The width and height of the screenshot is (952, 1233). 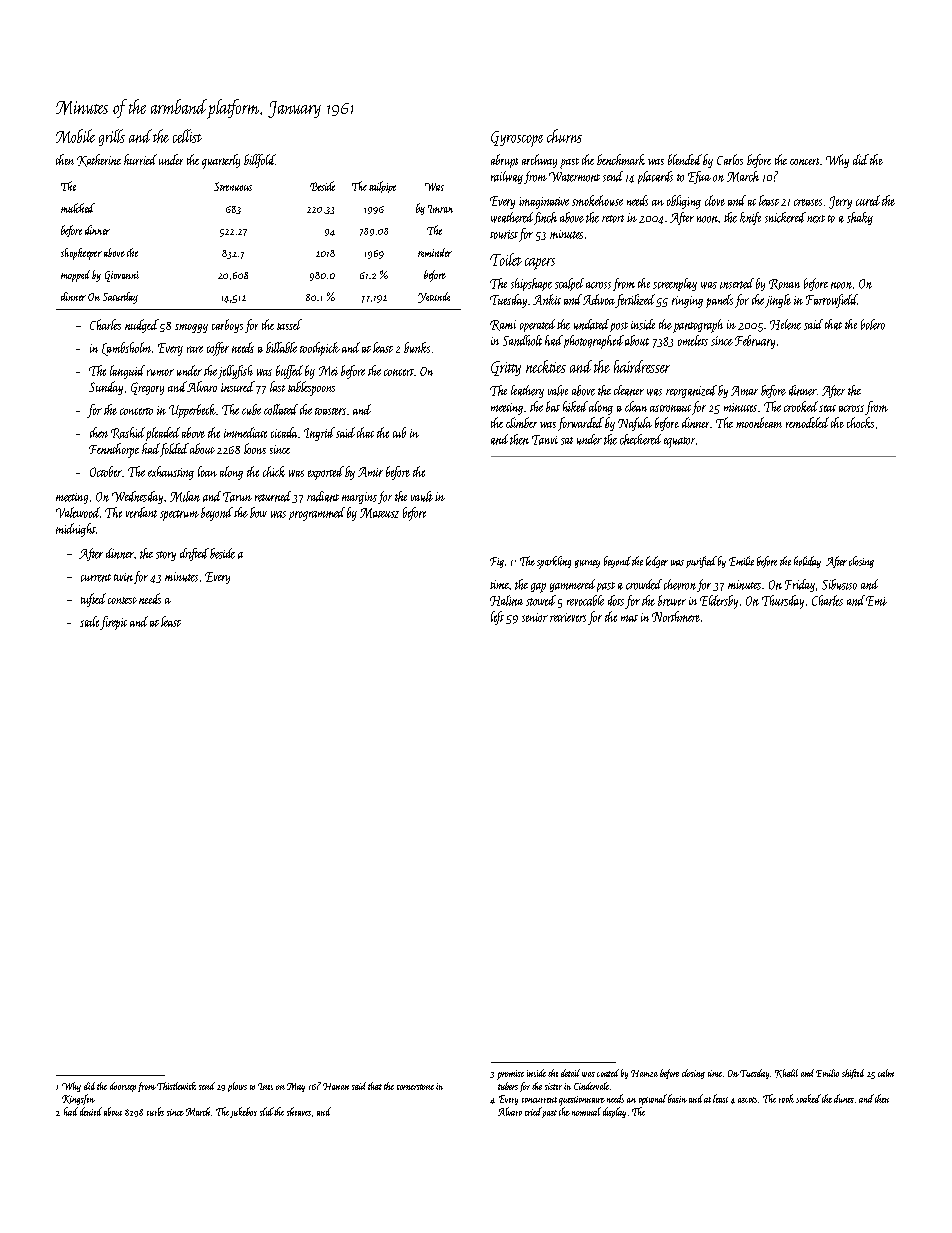 What do you see at coordinates (553, 406) in the screenshot?
I see `bat` at bounding box center [553, 406].
